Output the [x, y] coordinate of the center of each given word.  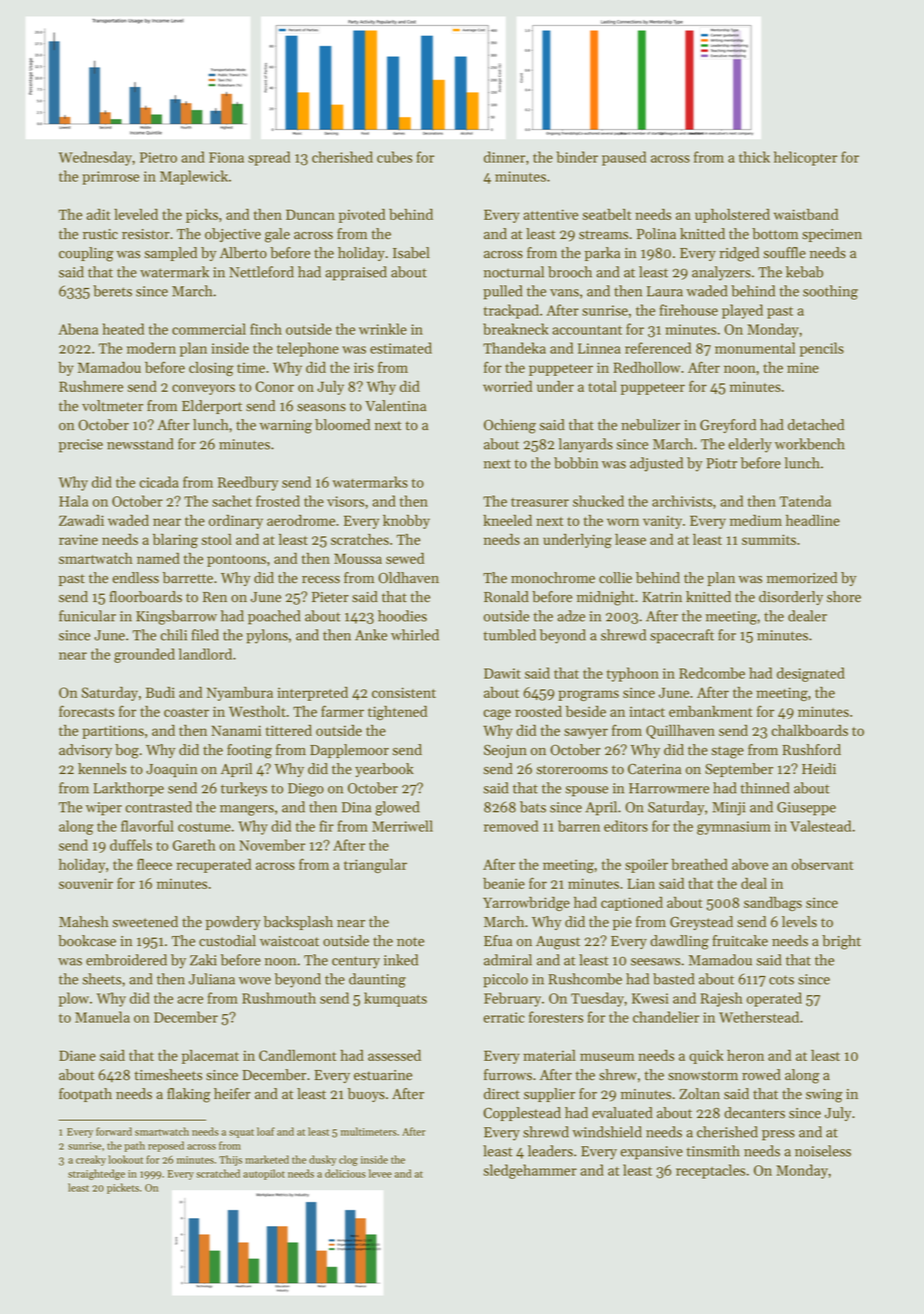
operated [774, 999]
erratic [504, 1017]
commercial [209, 329]
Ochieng [510, 426]
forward [114, 1131]
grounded [144, 655]
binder [577, 157]
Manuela [102, 1017]
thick [754, 157]
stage [727, 752]
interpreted [312, 694]
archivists [682, 501]
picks [202, 216]
